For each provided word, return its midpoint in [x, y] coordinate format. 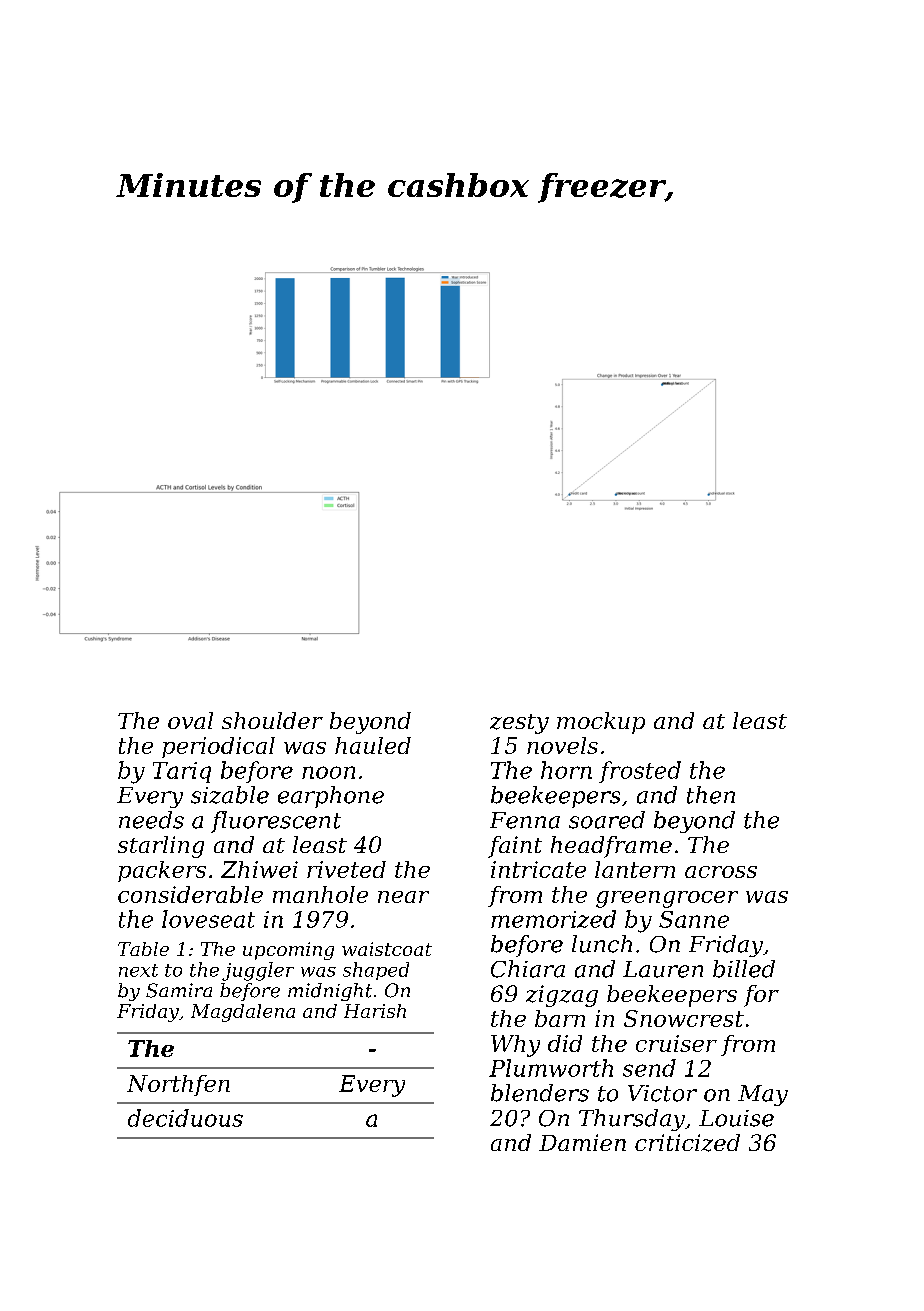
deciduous [185, 1118]
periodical [218, 747]
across [721, 872]
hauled [373, 745]
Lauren [663, 969]
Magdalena [243, 1013]
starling [161, 847]
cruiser [676, 1043]
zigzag [562, 996]
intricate [538, 869]
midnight [330, 992]
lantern [635, 869]
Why [515, 1046]
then [711, 795]
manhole [320, 894]
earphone [331, 797]
